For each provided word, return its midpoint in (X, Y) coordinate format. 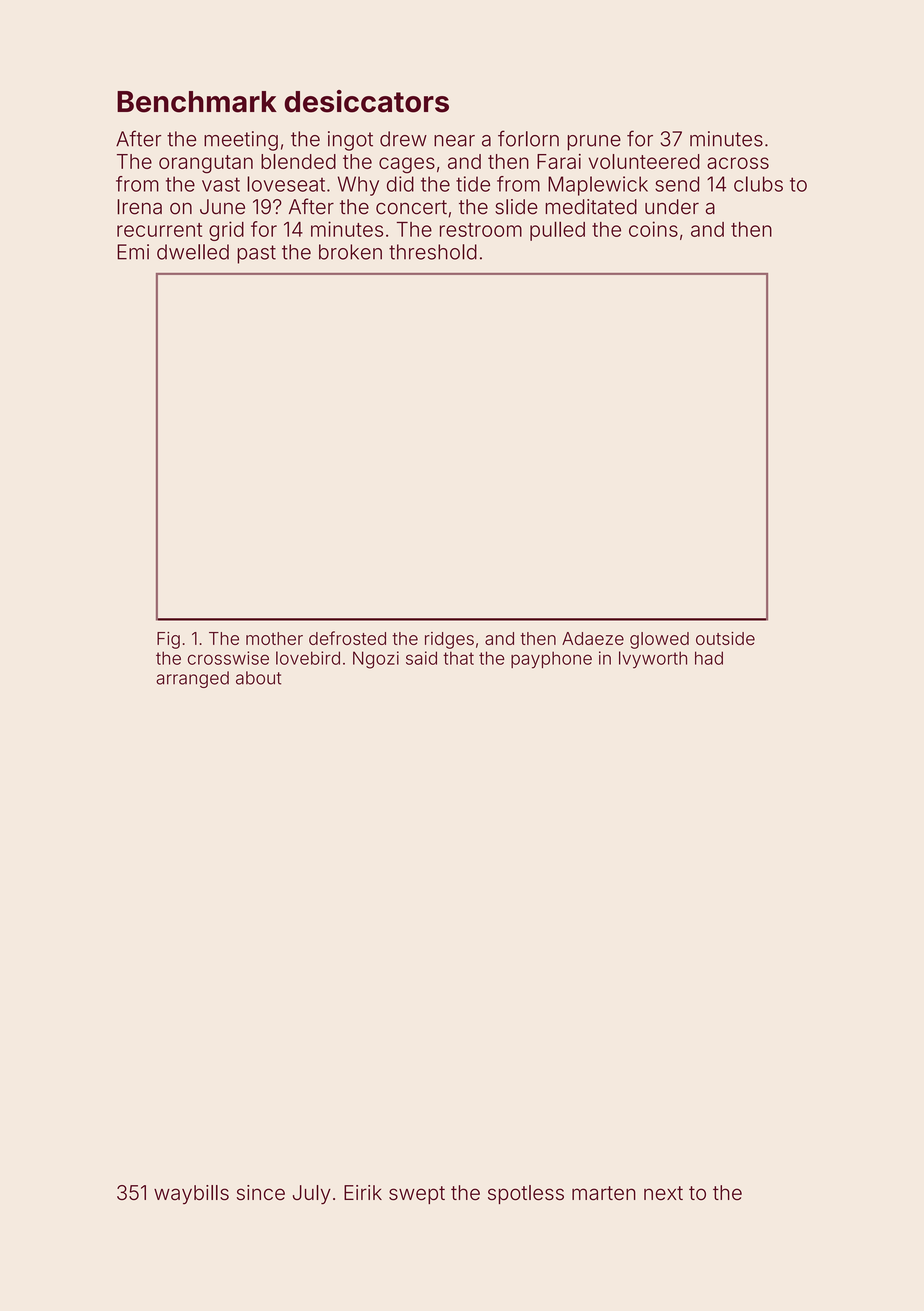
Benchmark (197, 102)
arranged (192, 679)
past (256, 254)
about (258, 678)
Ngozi (376, 660)
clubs (758, 184)
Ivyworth (653, 660)
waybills (191, 1194)
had (709, 658)
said (421, 658)
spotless (526, 1194)
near (454, 141)
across (738, 163)
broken (350, 252)
